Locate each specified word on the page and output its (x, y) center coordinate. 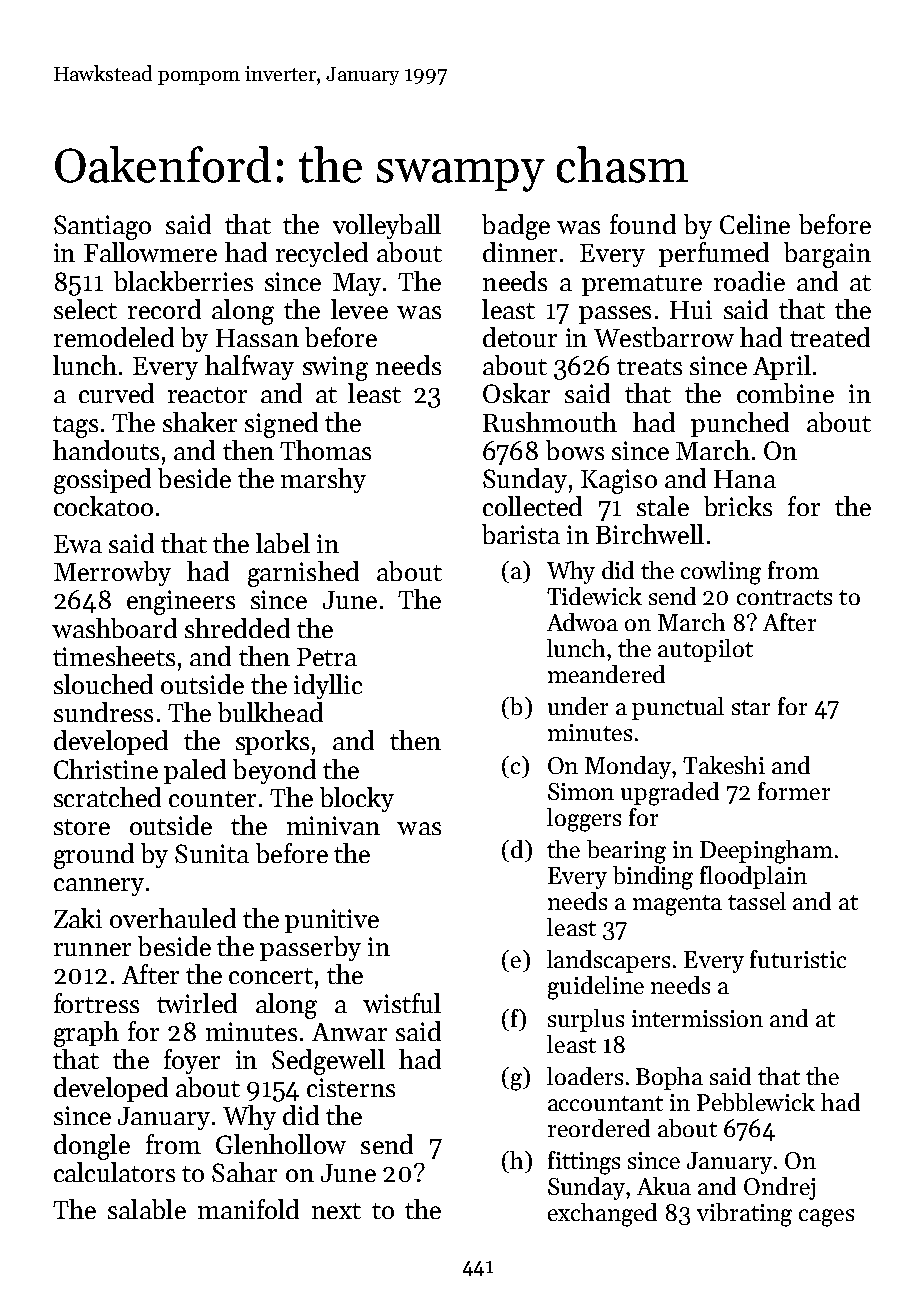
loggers (584, 820)
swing (335, 368)
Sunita (212, 853)
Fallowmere (150, 252)
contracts (784, 597)
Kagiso (619, 481)
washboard (114, 628)
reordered (599, 1128)
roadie (749, 281)
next (336, 1211)
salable (147, 1209)
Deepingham (766, 852)
